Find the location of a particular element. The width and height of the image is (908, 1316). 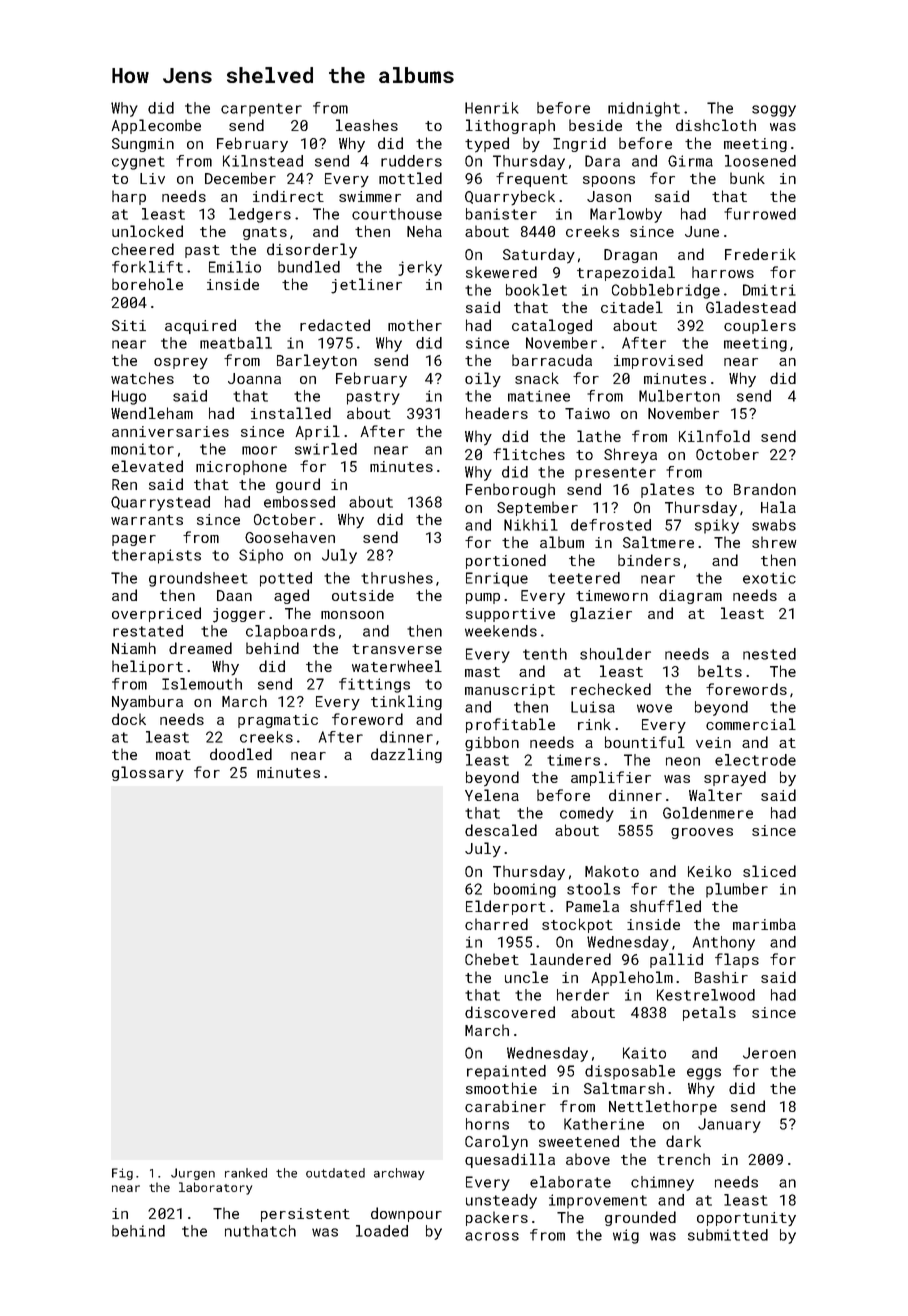

profitable is located at coordinates (510, 725).
